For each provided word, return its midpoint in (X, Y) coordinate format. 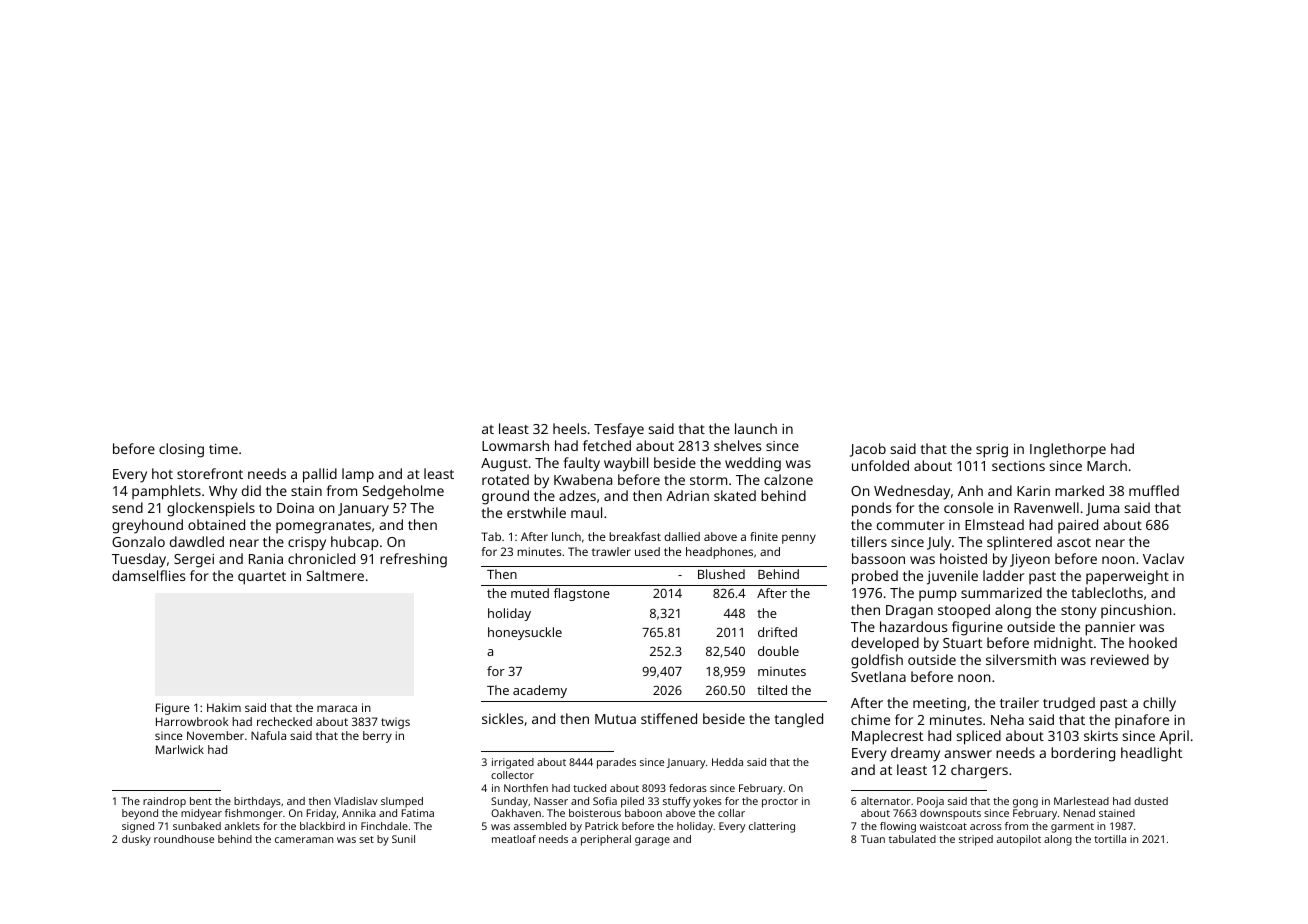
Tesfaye (619, 430)
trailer (1019, 702)
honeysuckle (525, 633)
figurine (977, 628)
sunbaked (197, 826)
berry (377, 737)
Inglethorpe (1068, 450)
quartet (262, 578)
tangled (799, 720)
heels (570, 428)
